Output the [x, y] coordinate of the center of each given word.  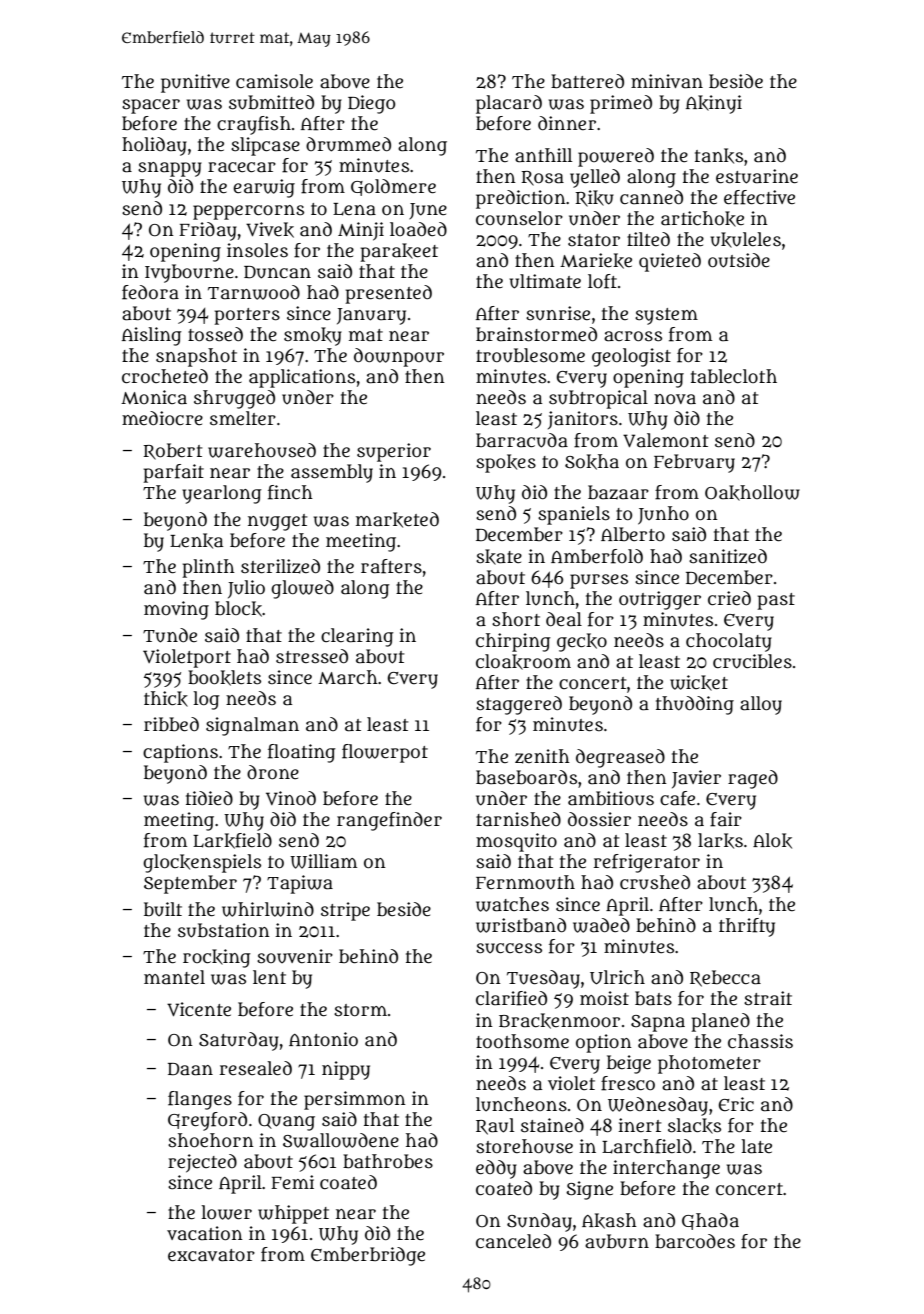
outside [739, 260]
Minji [361, 231]
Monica [154, 397]
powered [616, 157]
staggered [519, 705]
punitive [195, 83]
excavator [211, 1255]
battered [587, 81]
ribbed [171, 724]
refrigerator [647, 863]
